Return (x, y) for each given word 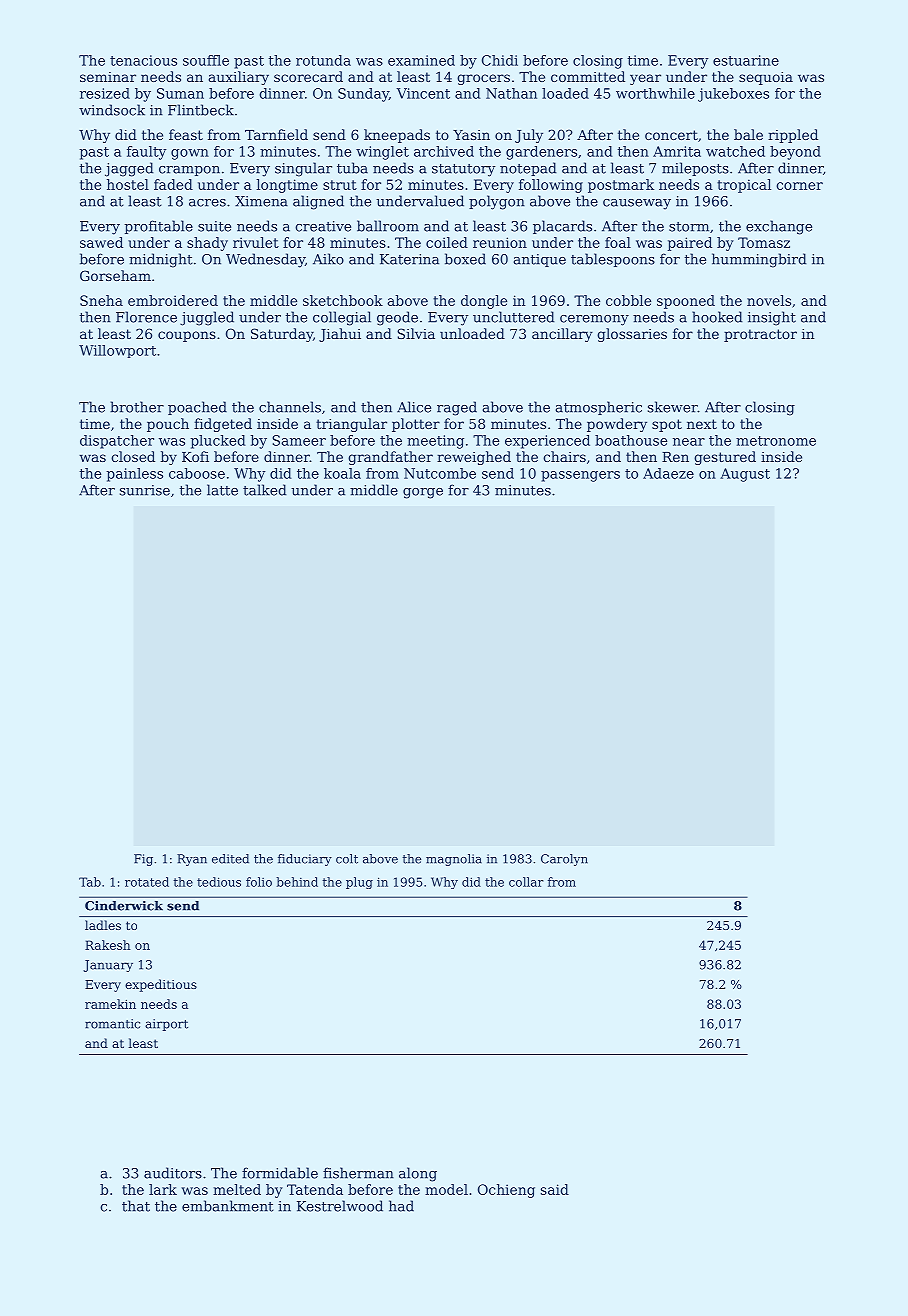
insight (772, 318)
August (745, 475)
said (555, 1189)
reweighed (474, 458)
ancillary (562, 335)
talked (264, 490)
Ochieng (506, 1191)
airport (166, 1025)
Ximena (261, 201)
